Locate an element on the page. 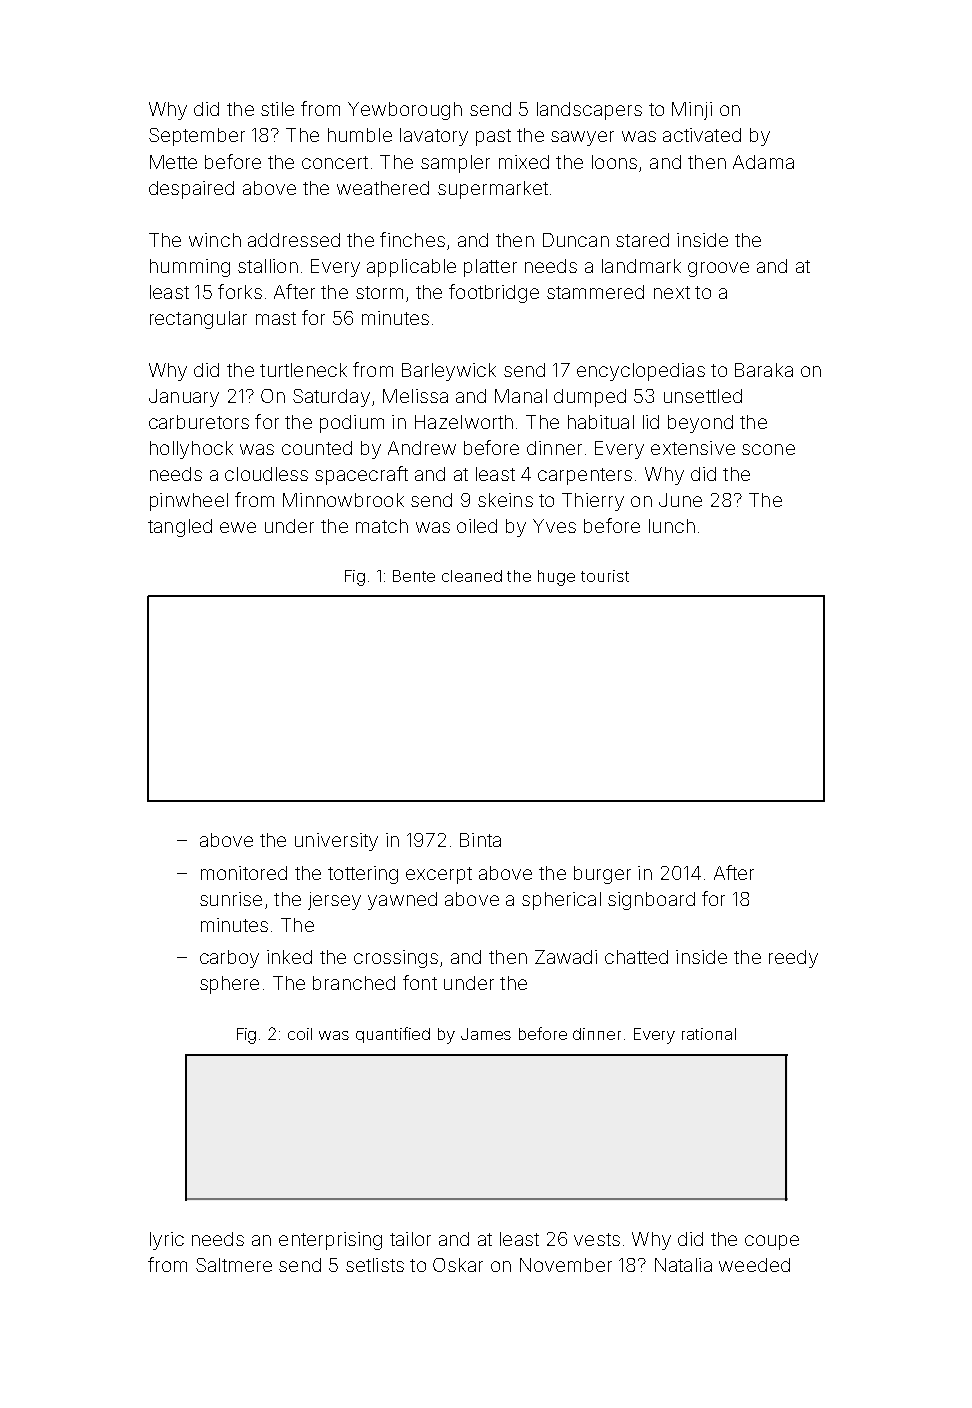 This image has width=972, height=1408. tourist is located at coordinates (605, 576).
